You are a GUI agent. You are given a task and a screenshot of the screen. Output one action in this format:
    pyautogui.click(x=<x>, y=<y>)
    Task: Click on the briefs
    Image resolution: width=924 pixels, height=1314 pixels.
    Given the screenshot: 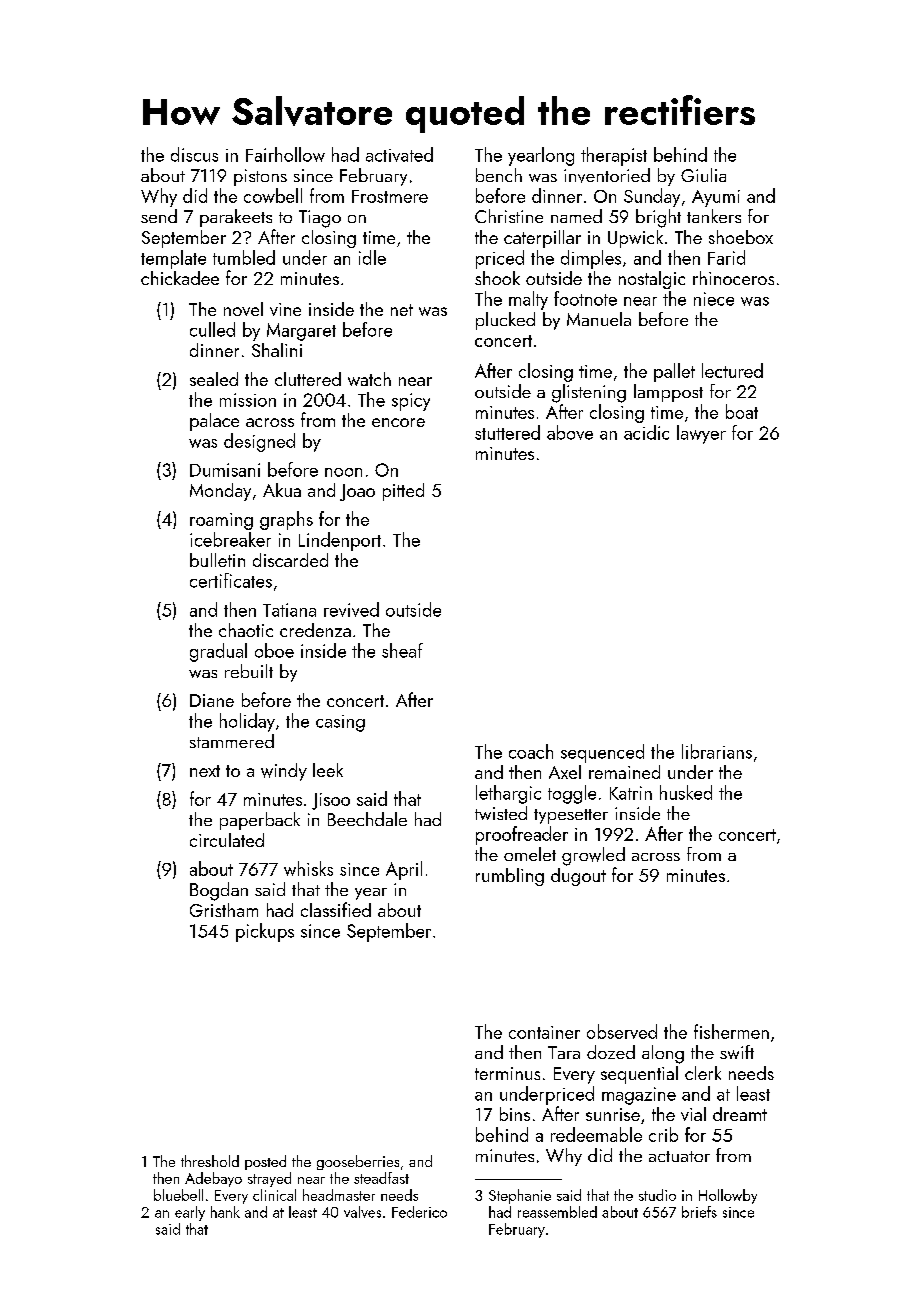 What is the action you would take?
    pyautogui.click(x=699, y=1212)
